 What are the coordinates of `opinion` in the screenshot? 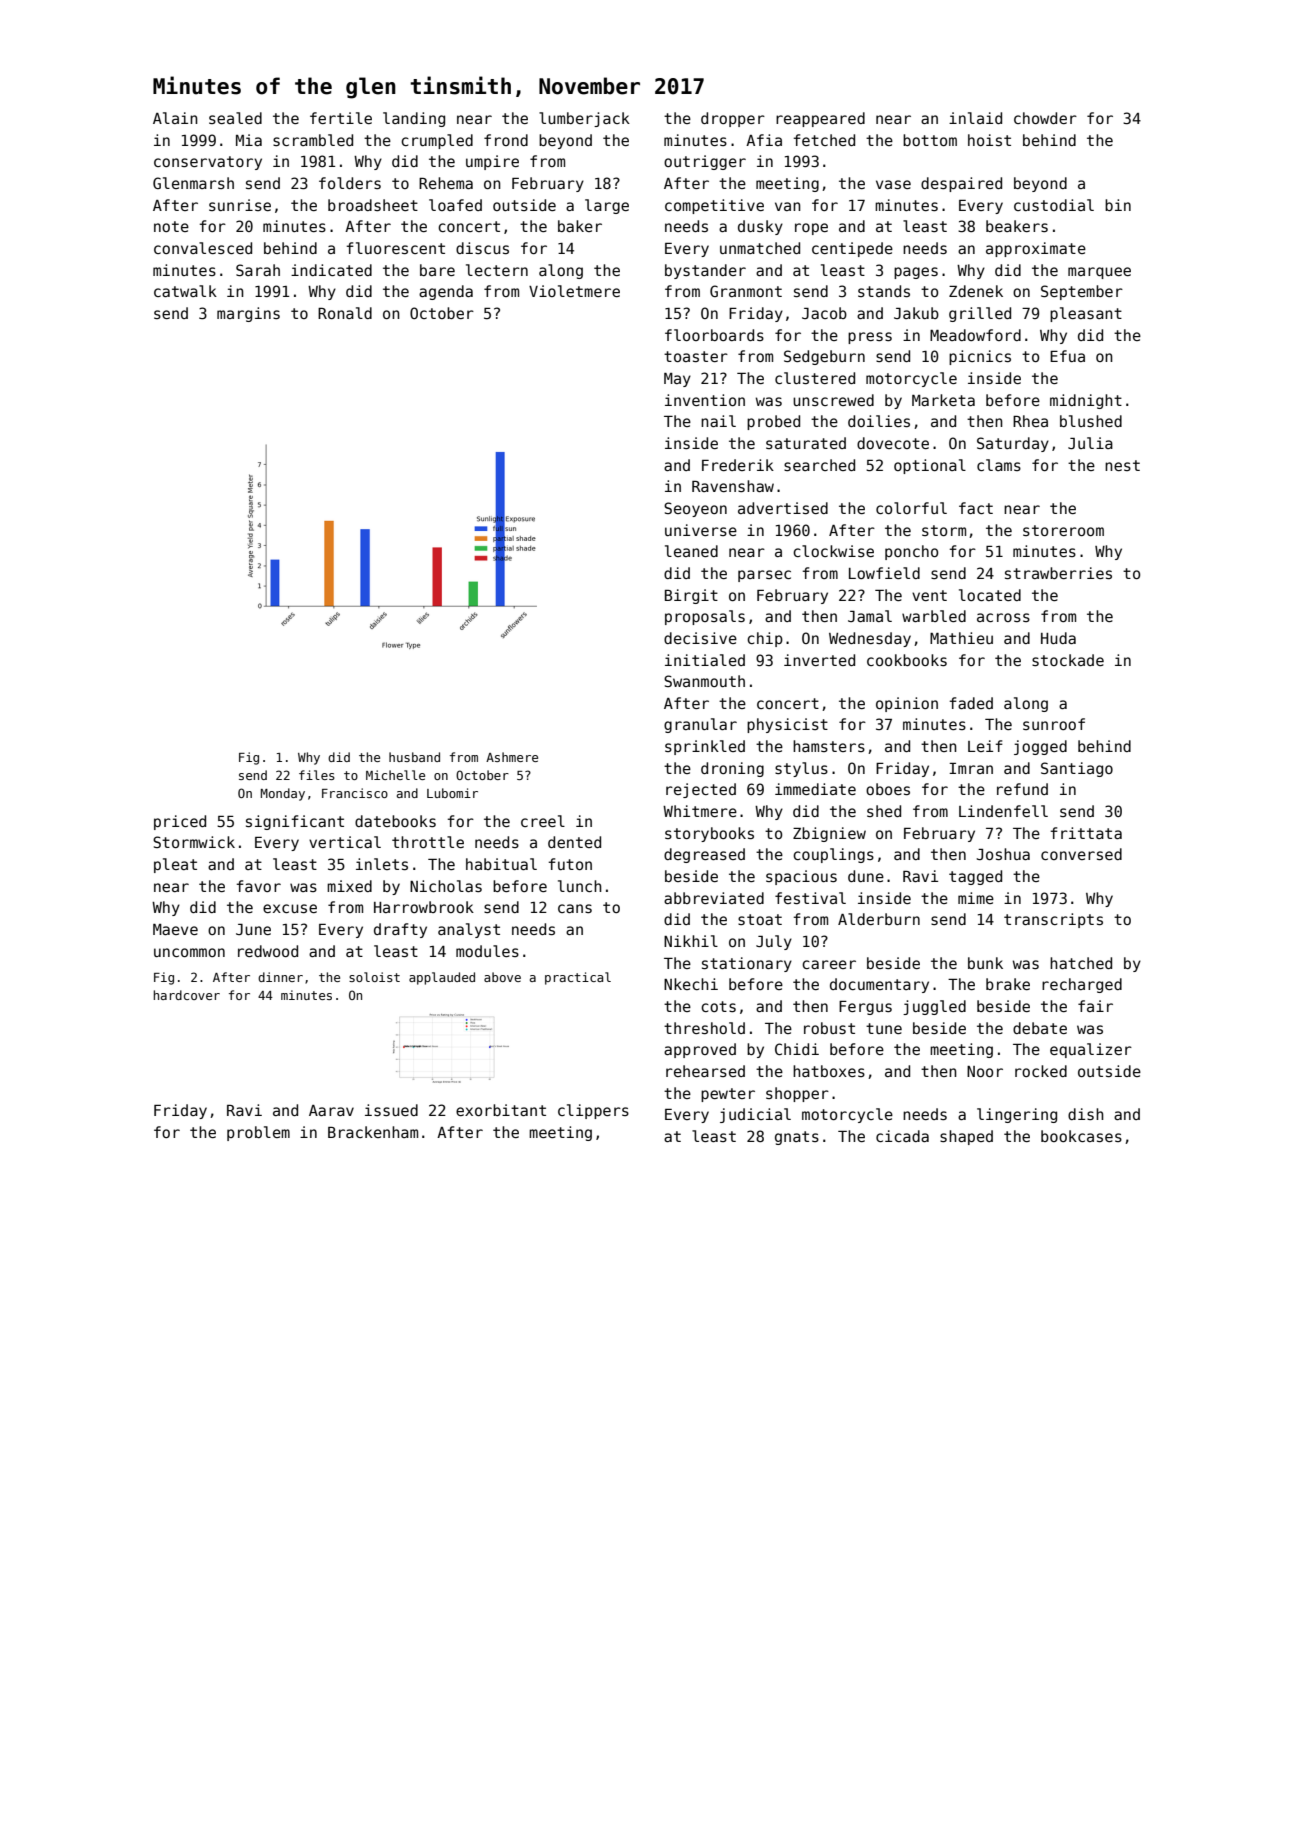 It's located at (907, 704).
